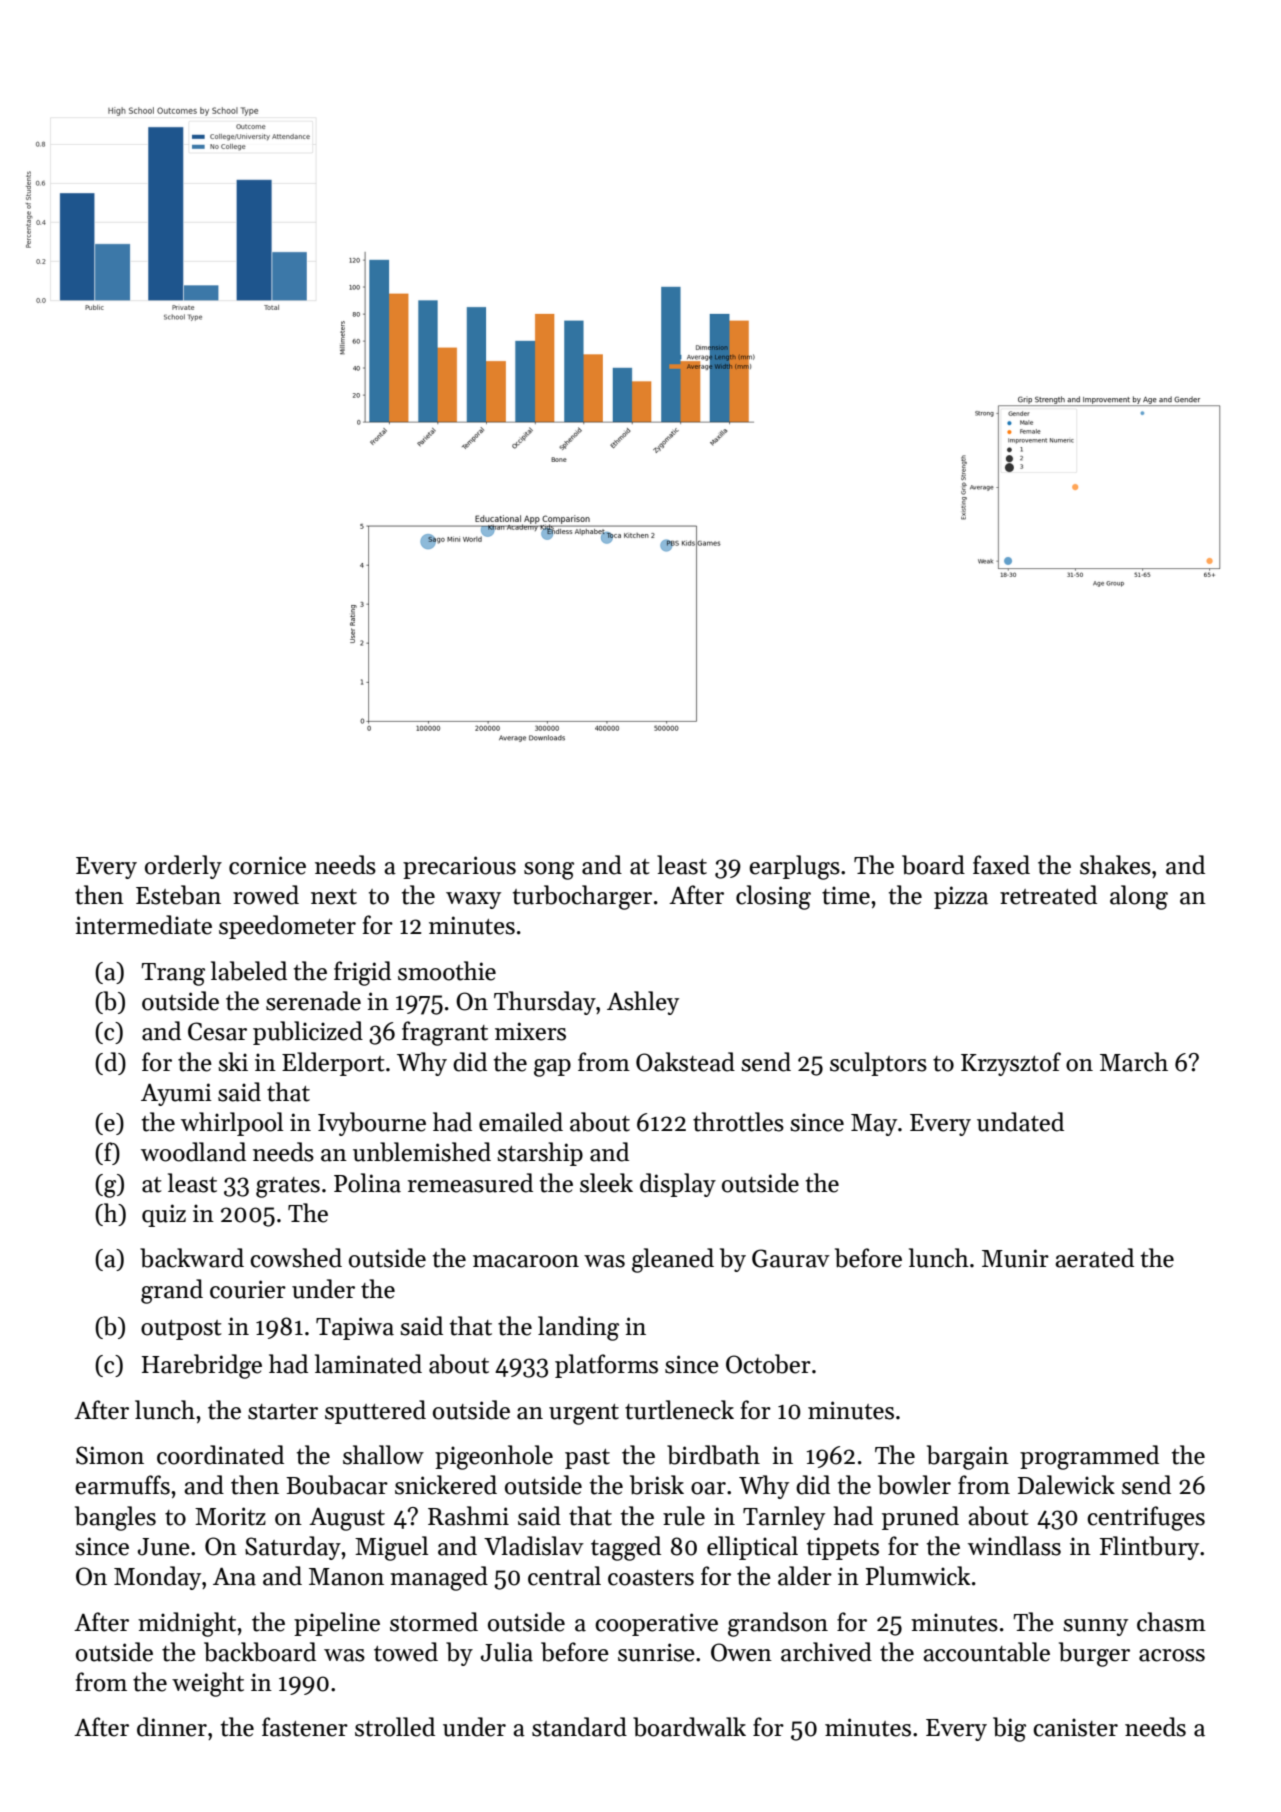 Image resolution: width=1281 pixels, height=1812 pixels. What do you see at coordinates (826, 1652) in the image?
I see `archived` at bounding box center [826, 1652].
